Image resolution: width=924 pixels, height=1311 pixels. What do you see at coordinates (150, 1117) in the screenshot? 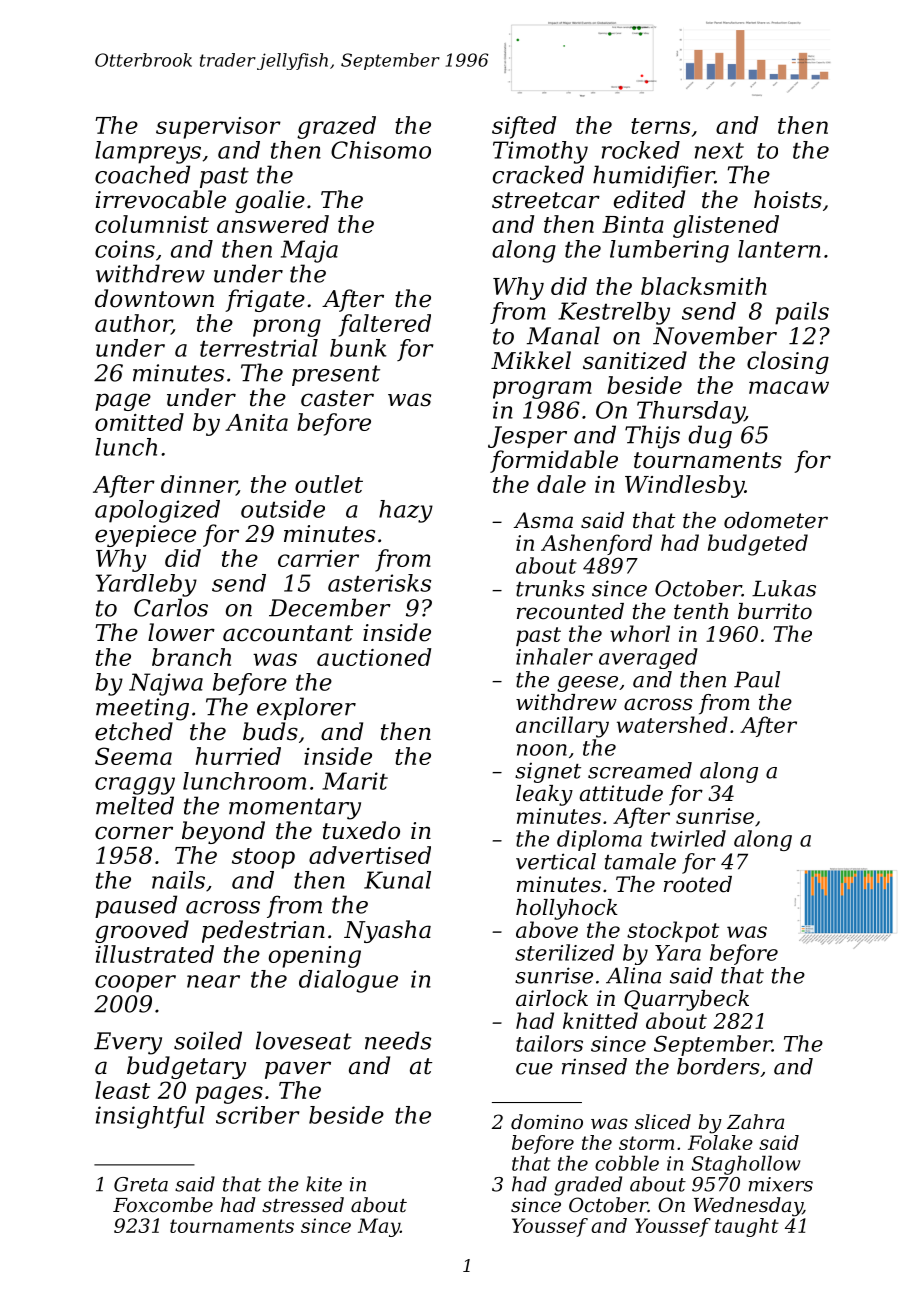
I see `insightful` at bounding box center [150, 1117].
